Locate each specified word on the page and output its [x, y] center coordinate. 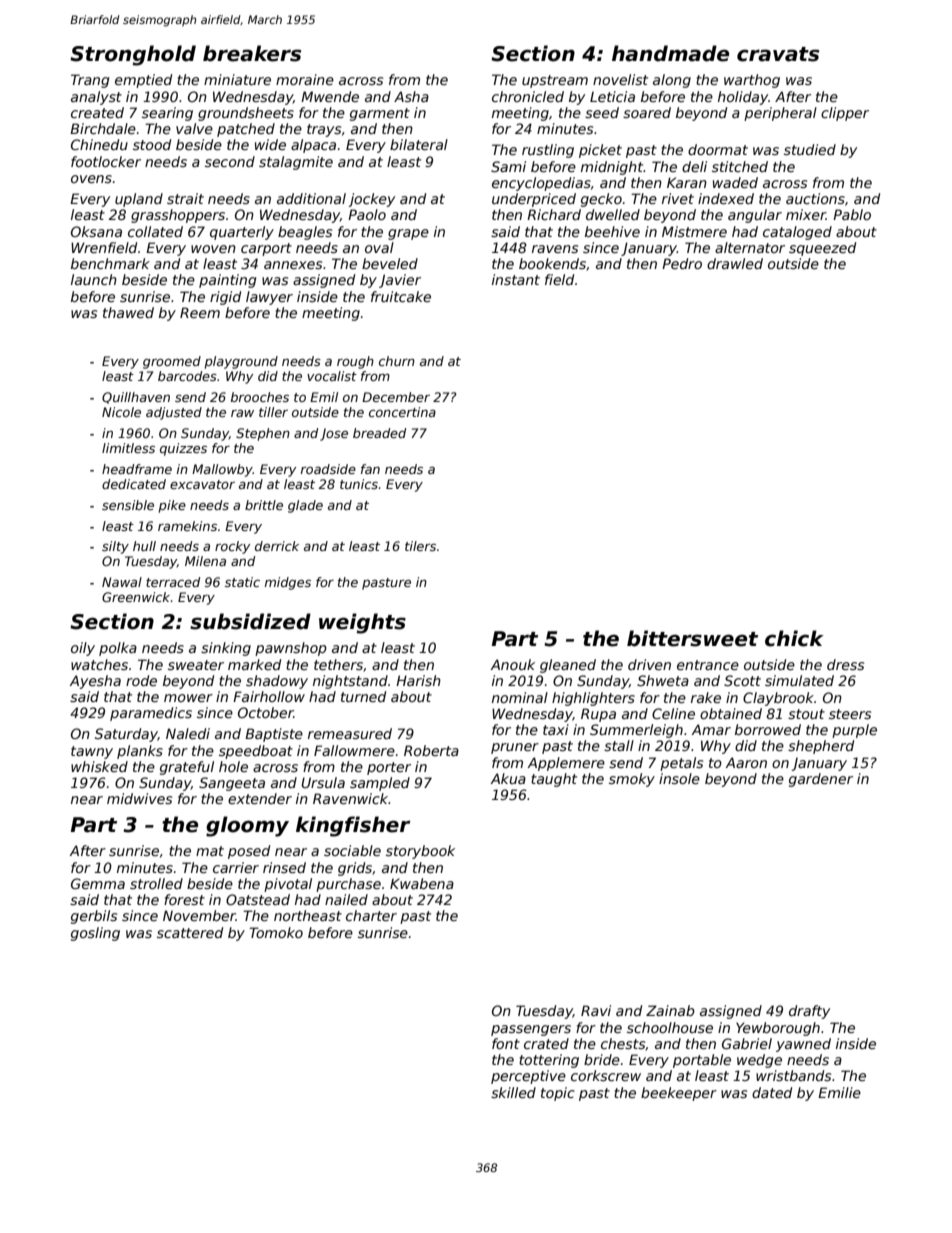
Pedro [682, 263]
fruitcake [401, 296]
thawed [128, 312]
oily [83, 649]
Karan [687, 182]
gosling [95, 934]
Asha [411, 96]
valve [194, 128]
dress [845, 664]
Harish [418, 680]
